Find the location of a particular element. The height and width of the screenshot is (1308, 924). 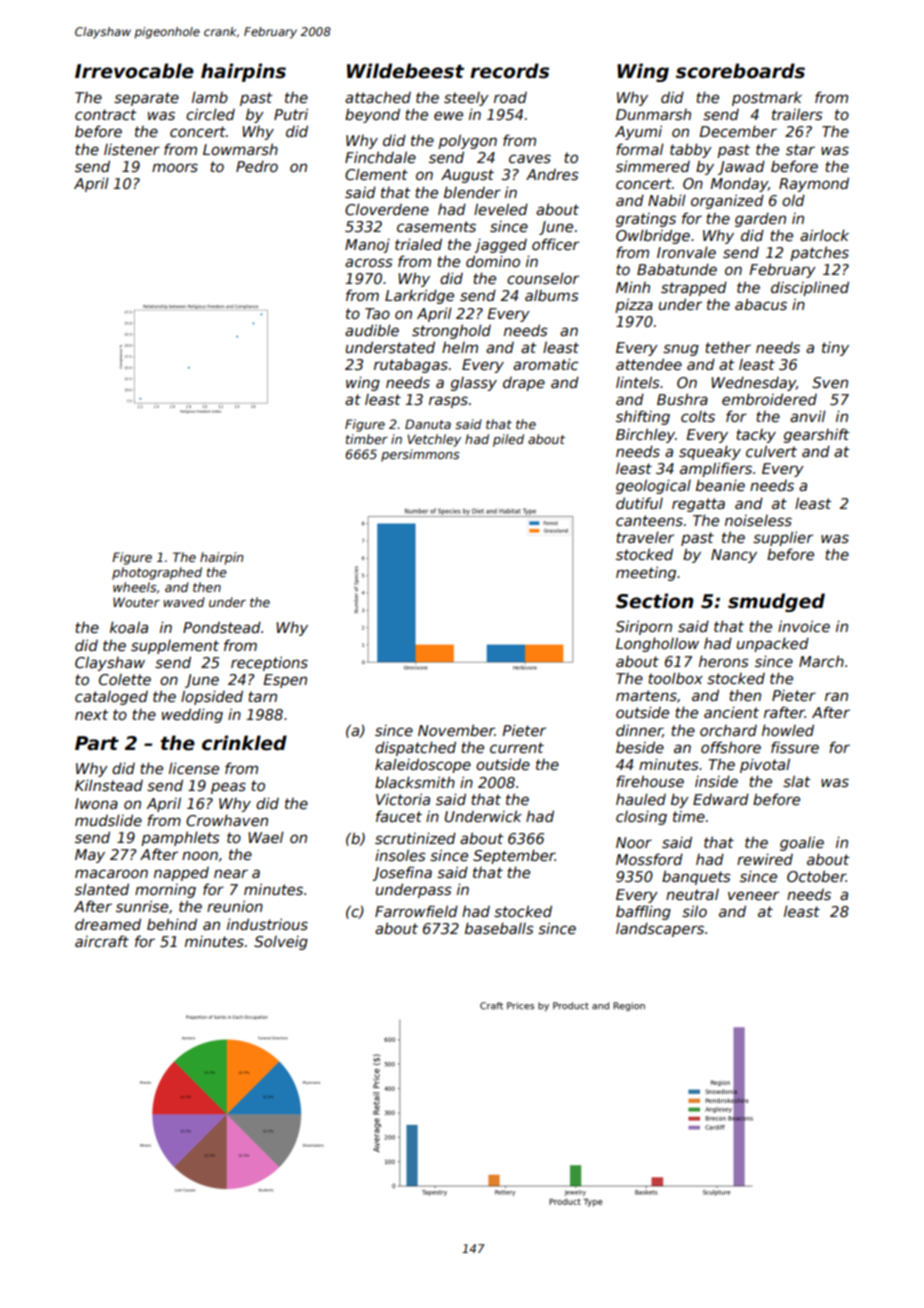

slanted is located at coordinates (102, 889).
